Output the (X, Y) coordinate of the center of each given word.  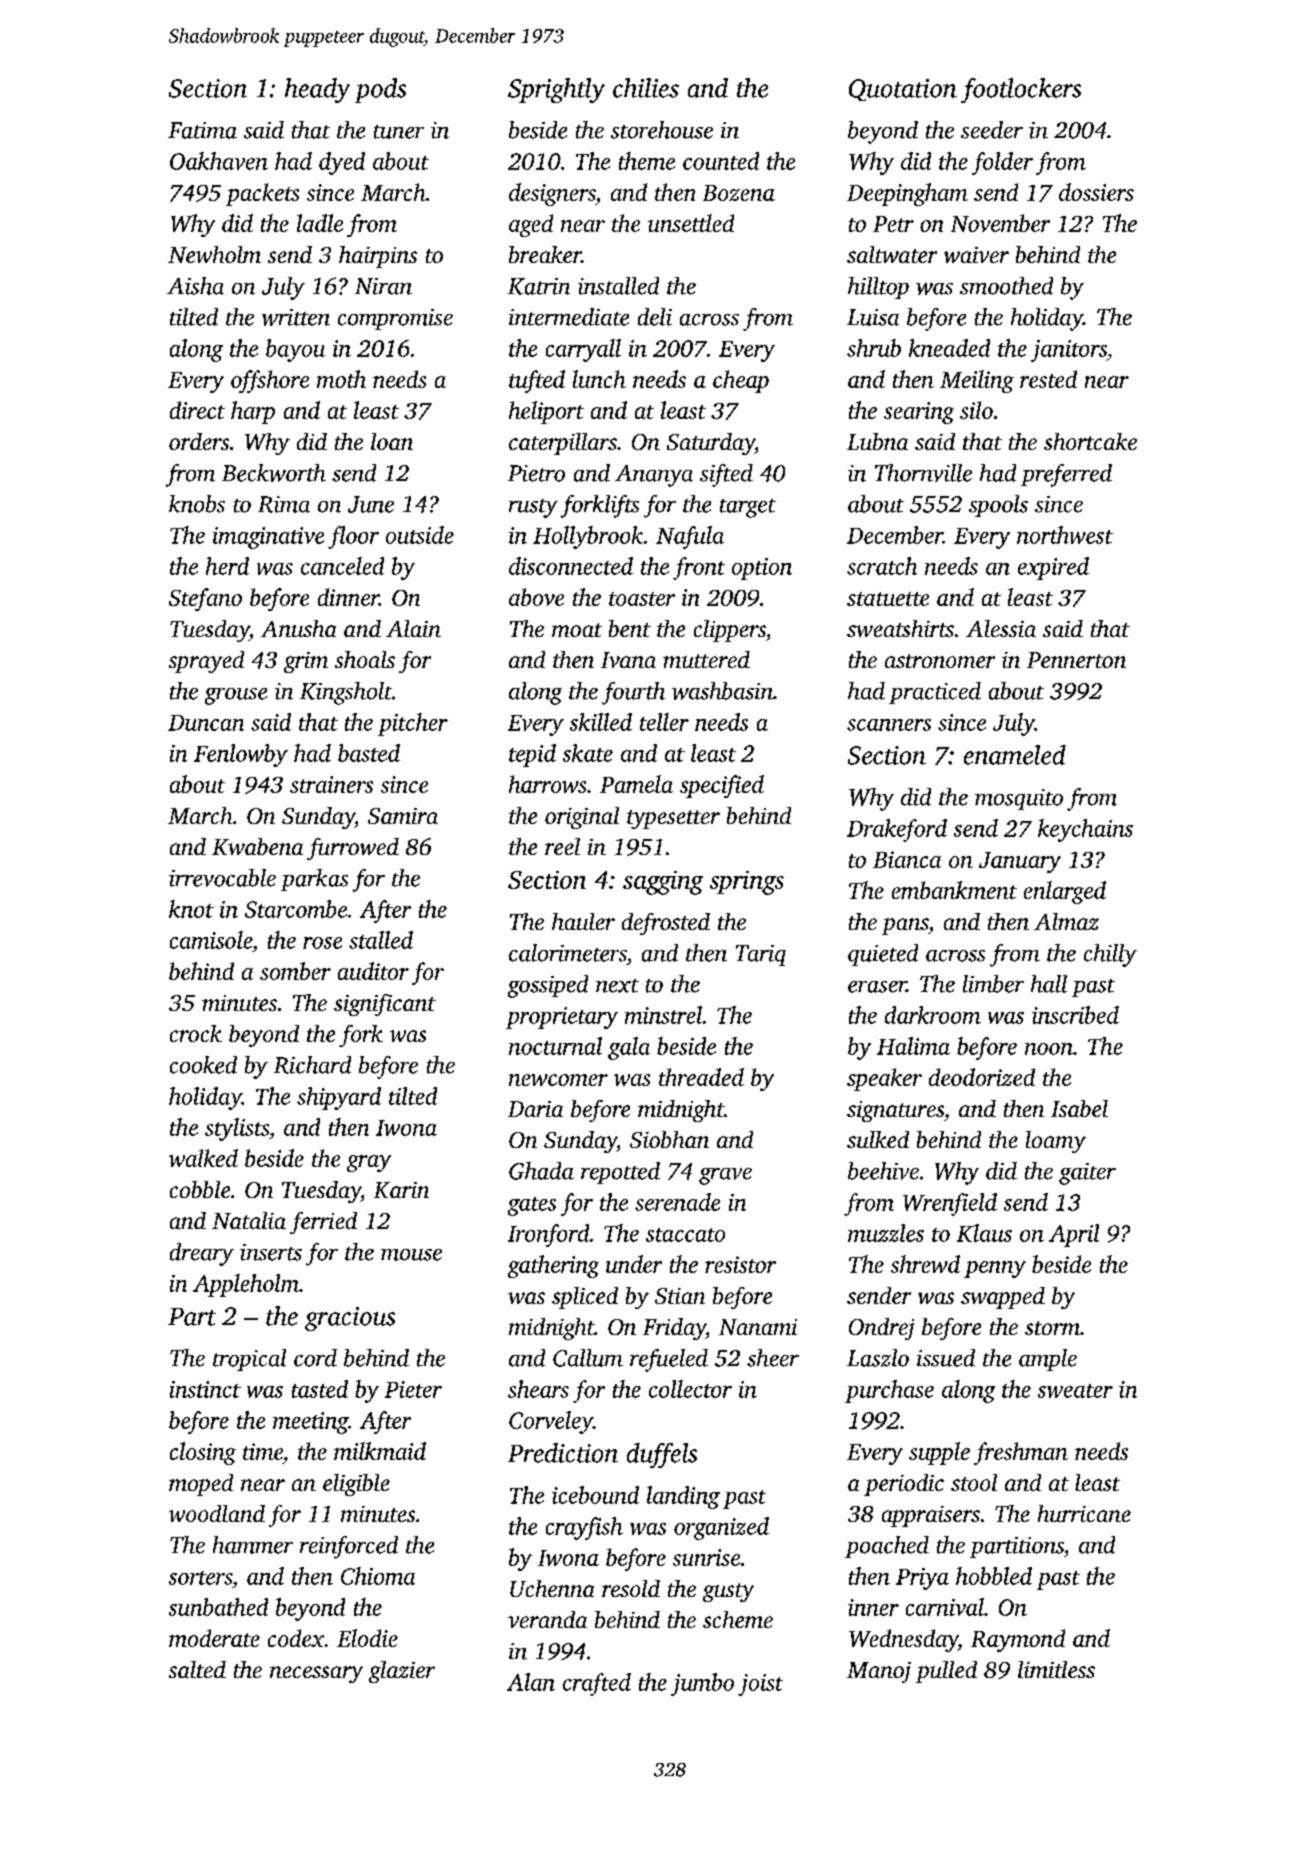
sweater (1075, 1391)
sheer (773, 1358)
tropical (249, 1360)
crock (196, 1033)
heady (317, 90)
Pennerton (1076, 660)
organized (721, 1528)
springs (747, 883)
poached (887, 1547)
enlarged (1065, 892)
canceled (342, 566)
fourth (633, 693)
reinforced (349, 1547)
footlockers (1021, 90)
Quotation (903, 90)
